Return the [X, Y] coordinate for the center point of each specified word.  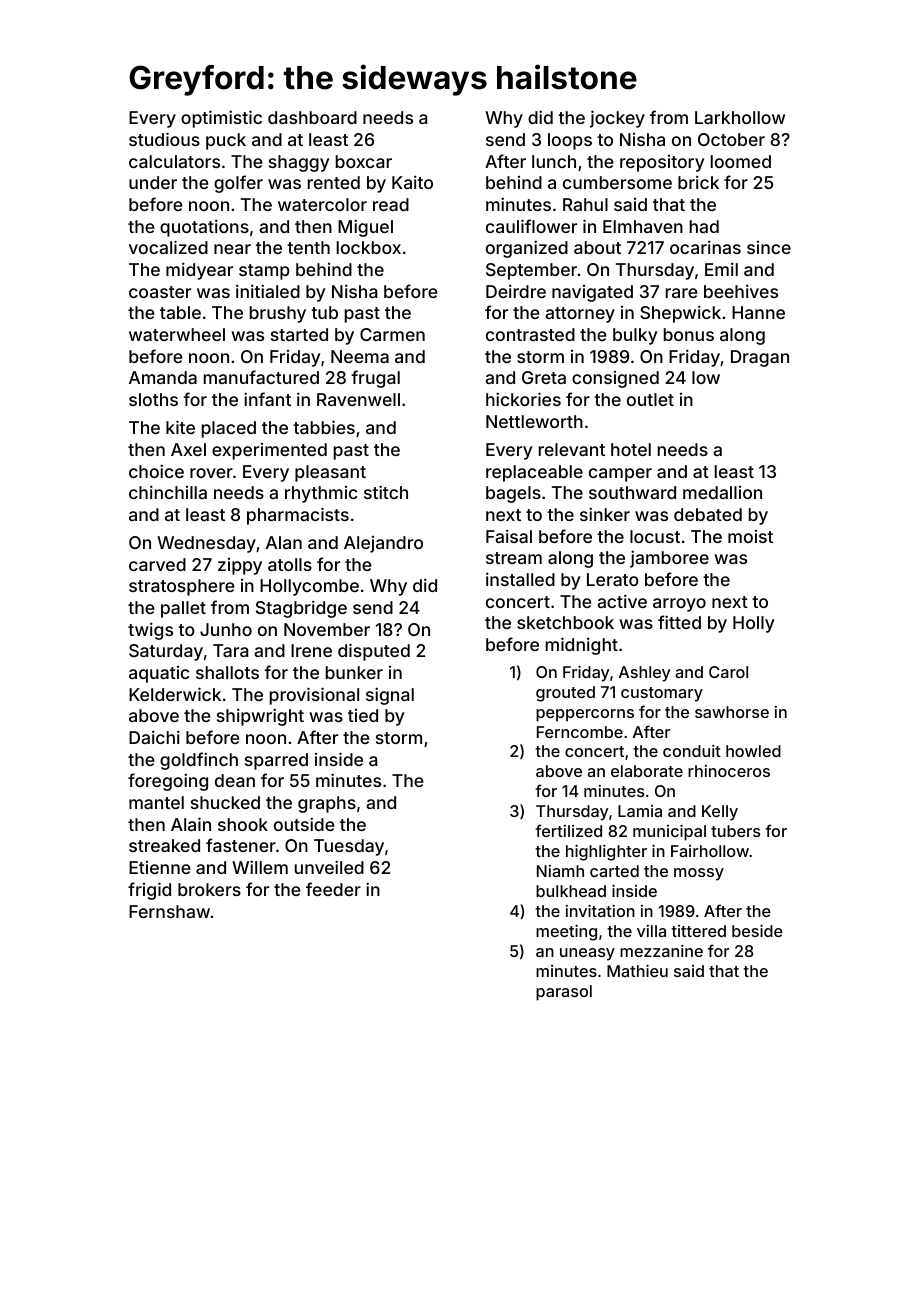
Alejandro [383, 544]
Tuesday [349, 847]
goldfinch [199, 761]
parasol [564, 993]
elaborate [647, 771]
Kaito [412, 182]
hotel [631, 449]
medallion [722, 492]
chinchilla [168, 492]
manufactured [261, 377]
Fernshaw [170, 911]
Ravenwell [358, 399]
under [153, 182]
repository [662, 163]
